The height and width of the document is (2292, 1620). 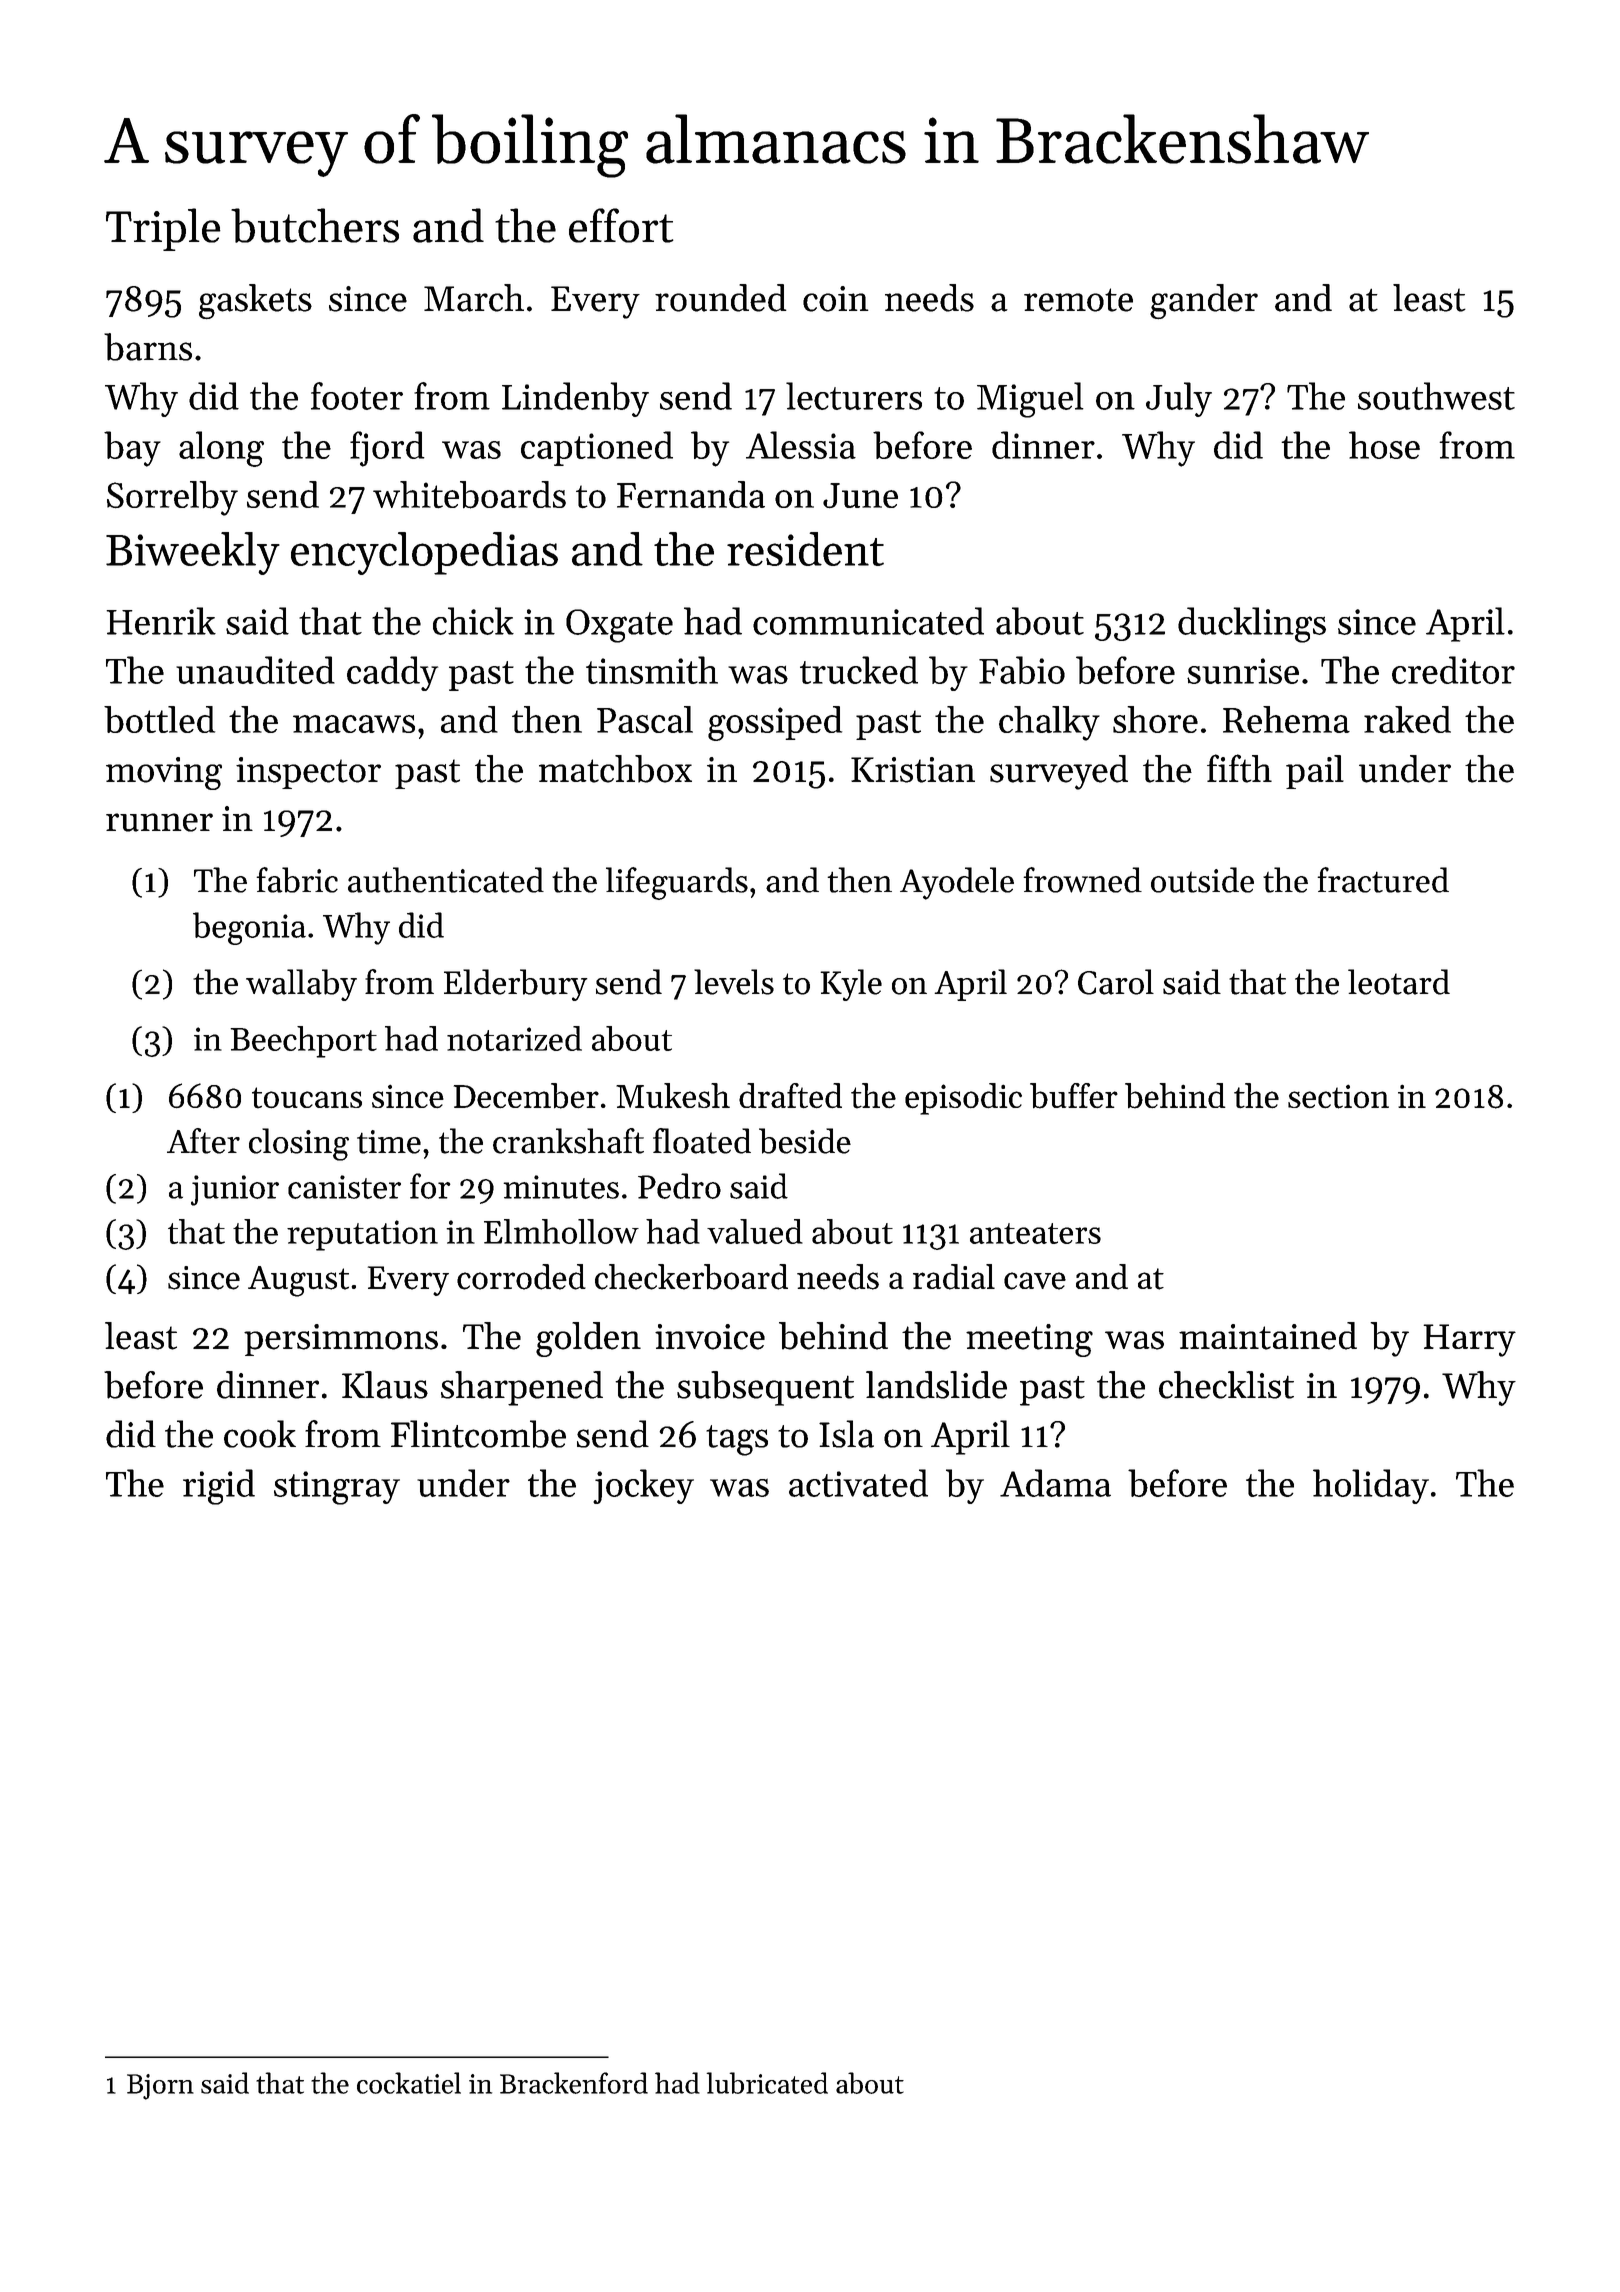 I want to click on jockey, so click(x=643, y=1486).
